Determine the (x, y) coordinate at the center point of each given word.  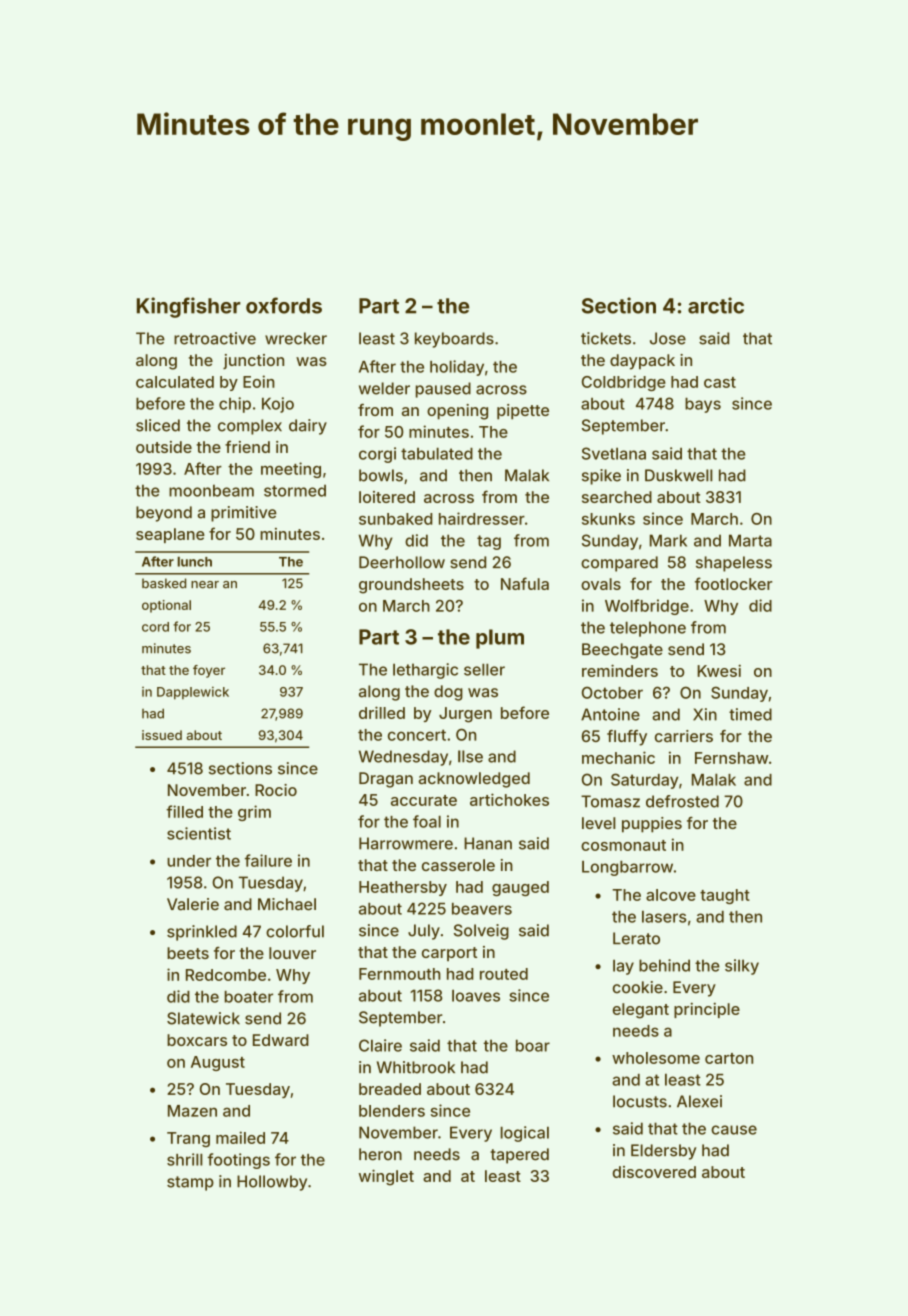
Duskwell (679, 475)
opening (457, 412)
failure (268, 860)
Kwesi (719, 670)
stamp (190, 1183)
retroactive (215, 338)
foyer (209, 671)
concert (417, 735)
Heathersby (403, 888)
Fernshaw (732, 758)
